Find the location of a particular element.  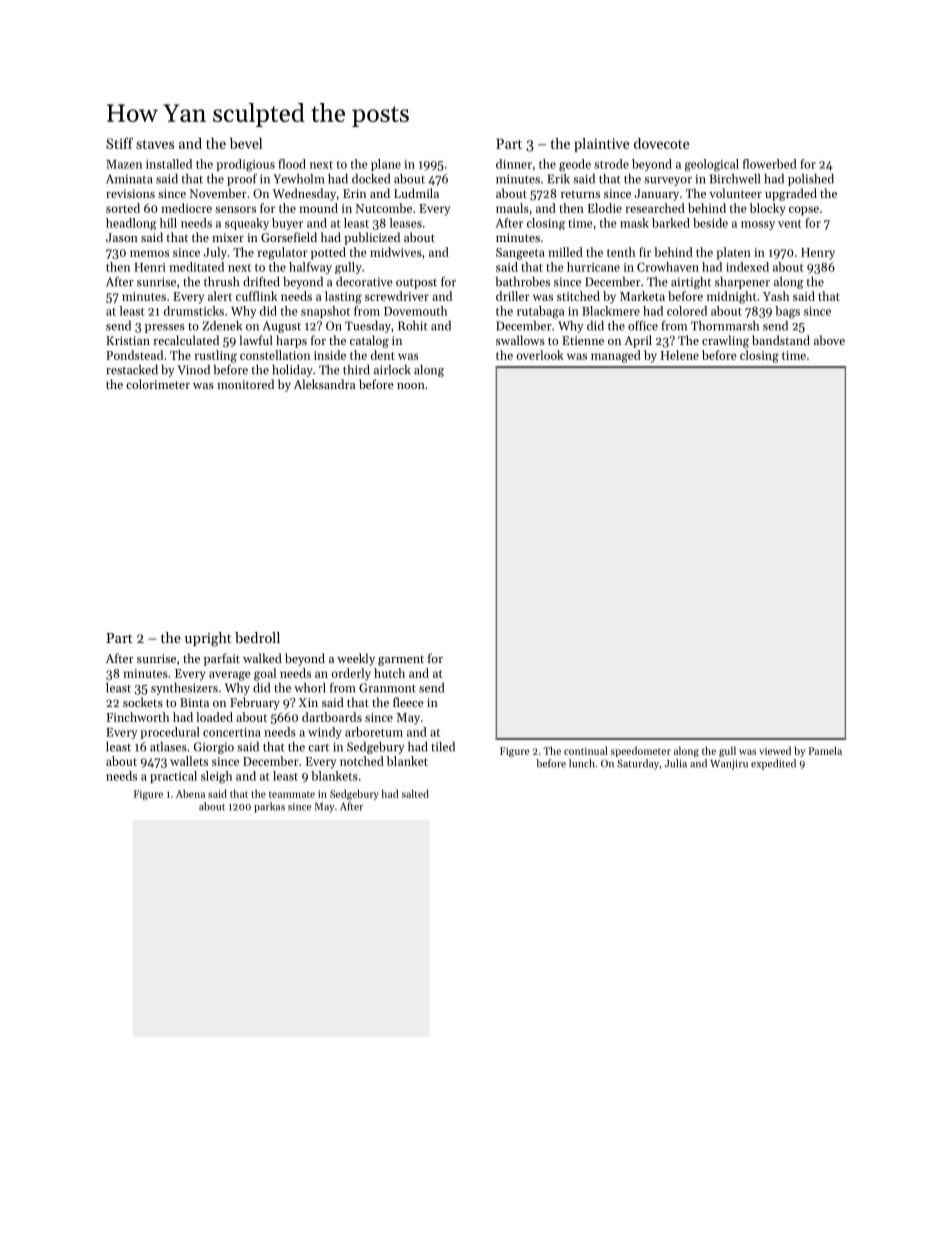

parkas is located at coordinates (269, 807).
